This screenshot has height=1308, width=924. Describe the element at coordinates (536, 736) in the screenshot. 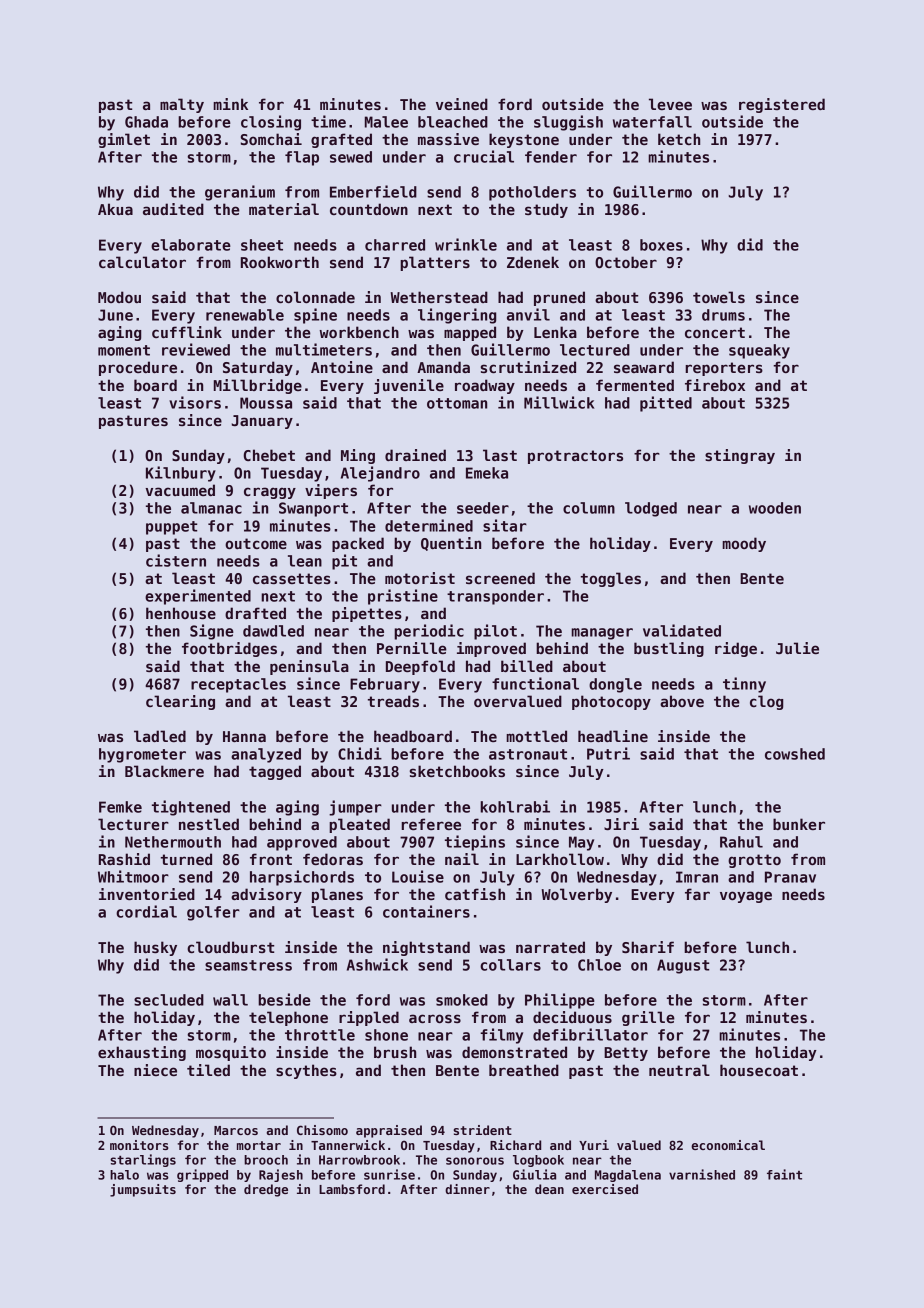

I see `mottled` at that location.
